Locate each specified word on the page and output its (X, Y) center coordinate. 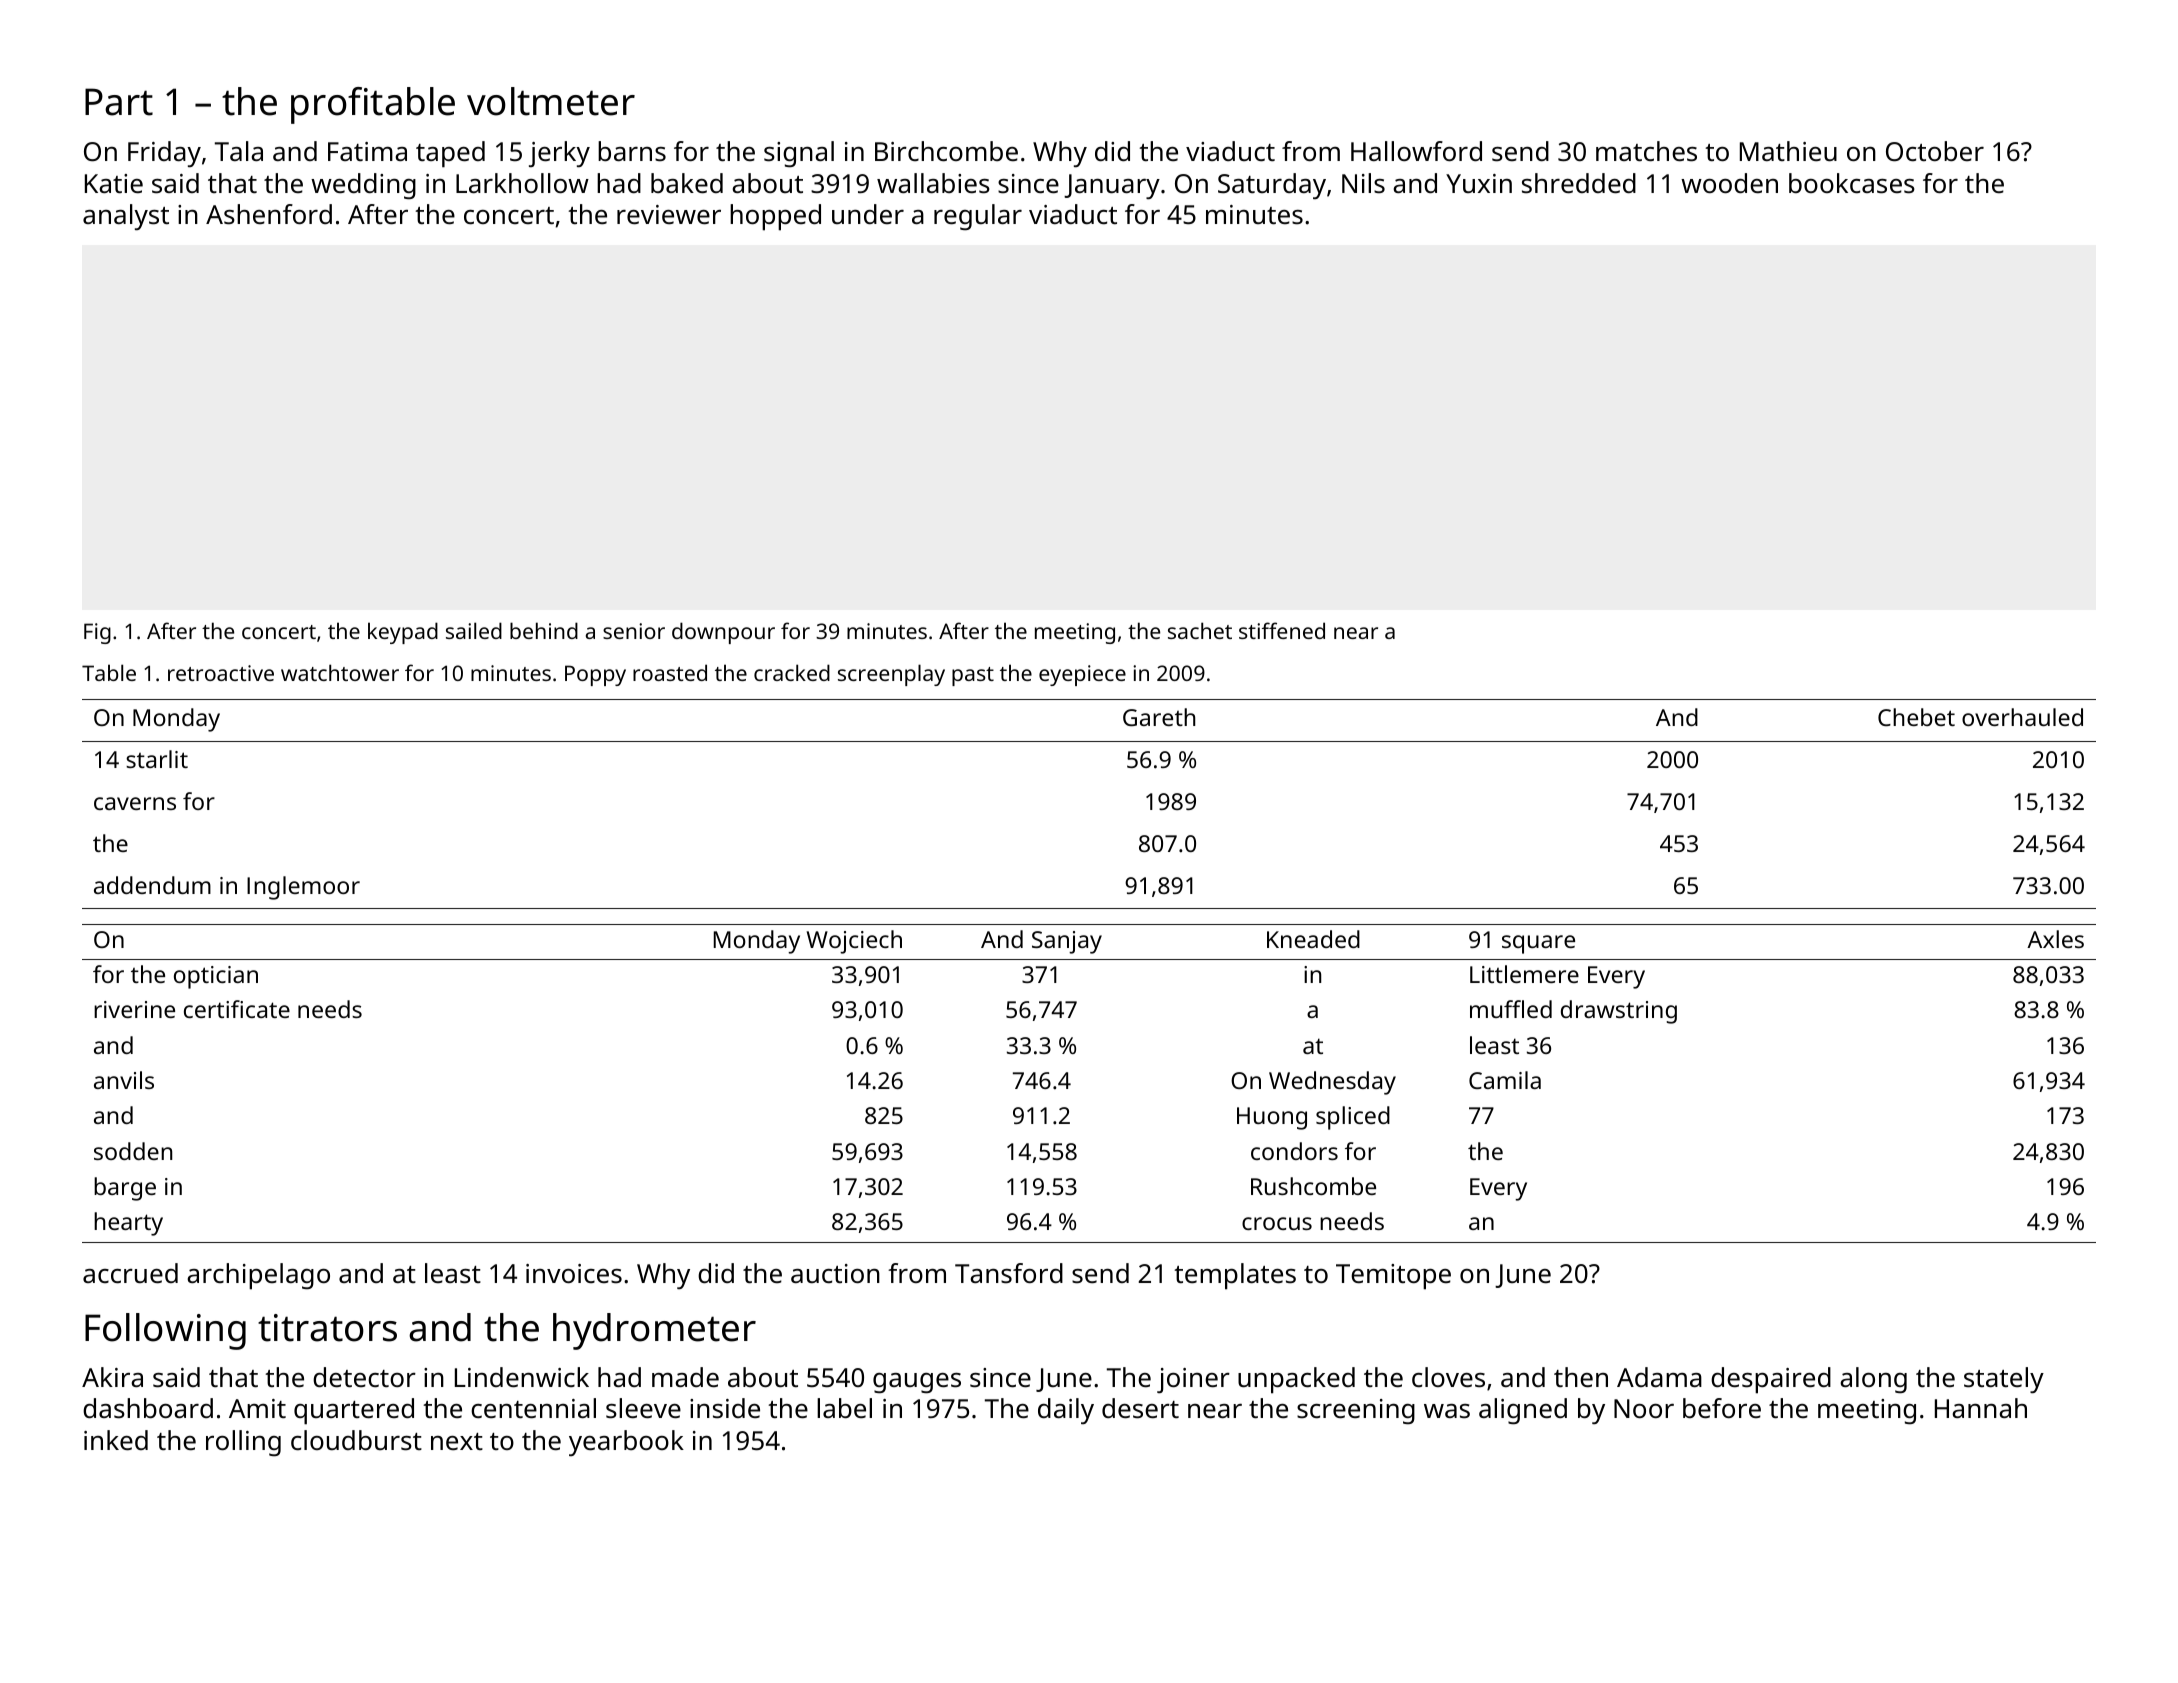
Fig (97, 633)
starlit (157, 759)
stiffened (1282, 630)
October (1935, 151)
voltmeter (551, 101)
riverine (134, 1009)
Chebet (1916, 717)
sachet (1200, 630)
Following (165, 1331)
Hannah (1981, 1408)
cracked (792, 672)
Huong (1272, 1118)
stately (2004, 1380)
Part (119, 102)
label (844, 1408)
